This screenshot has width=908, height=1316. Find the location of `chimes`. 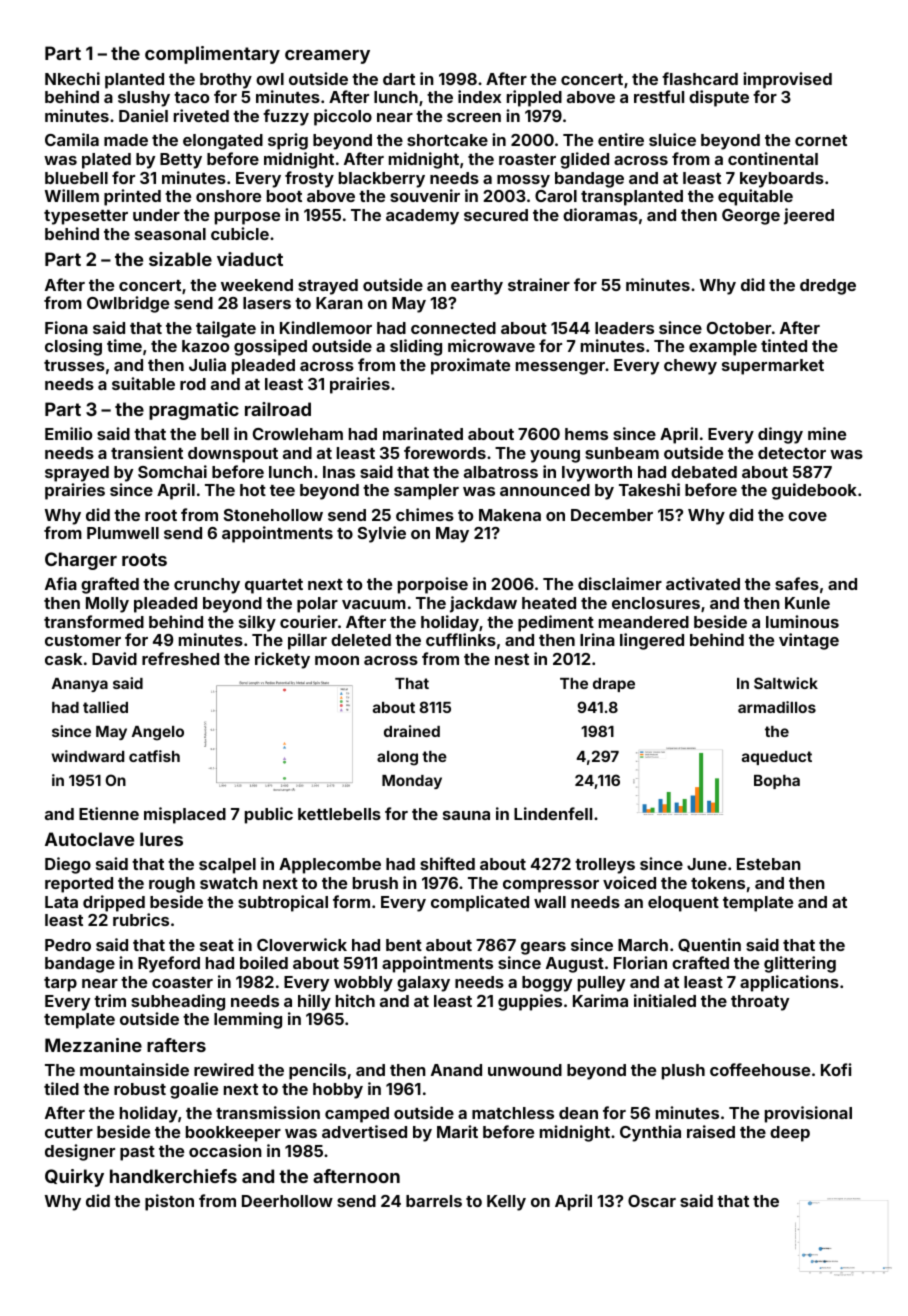

chimes is located at coordinates (425, 514).
